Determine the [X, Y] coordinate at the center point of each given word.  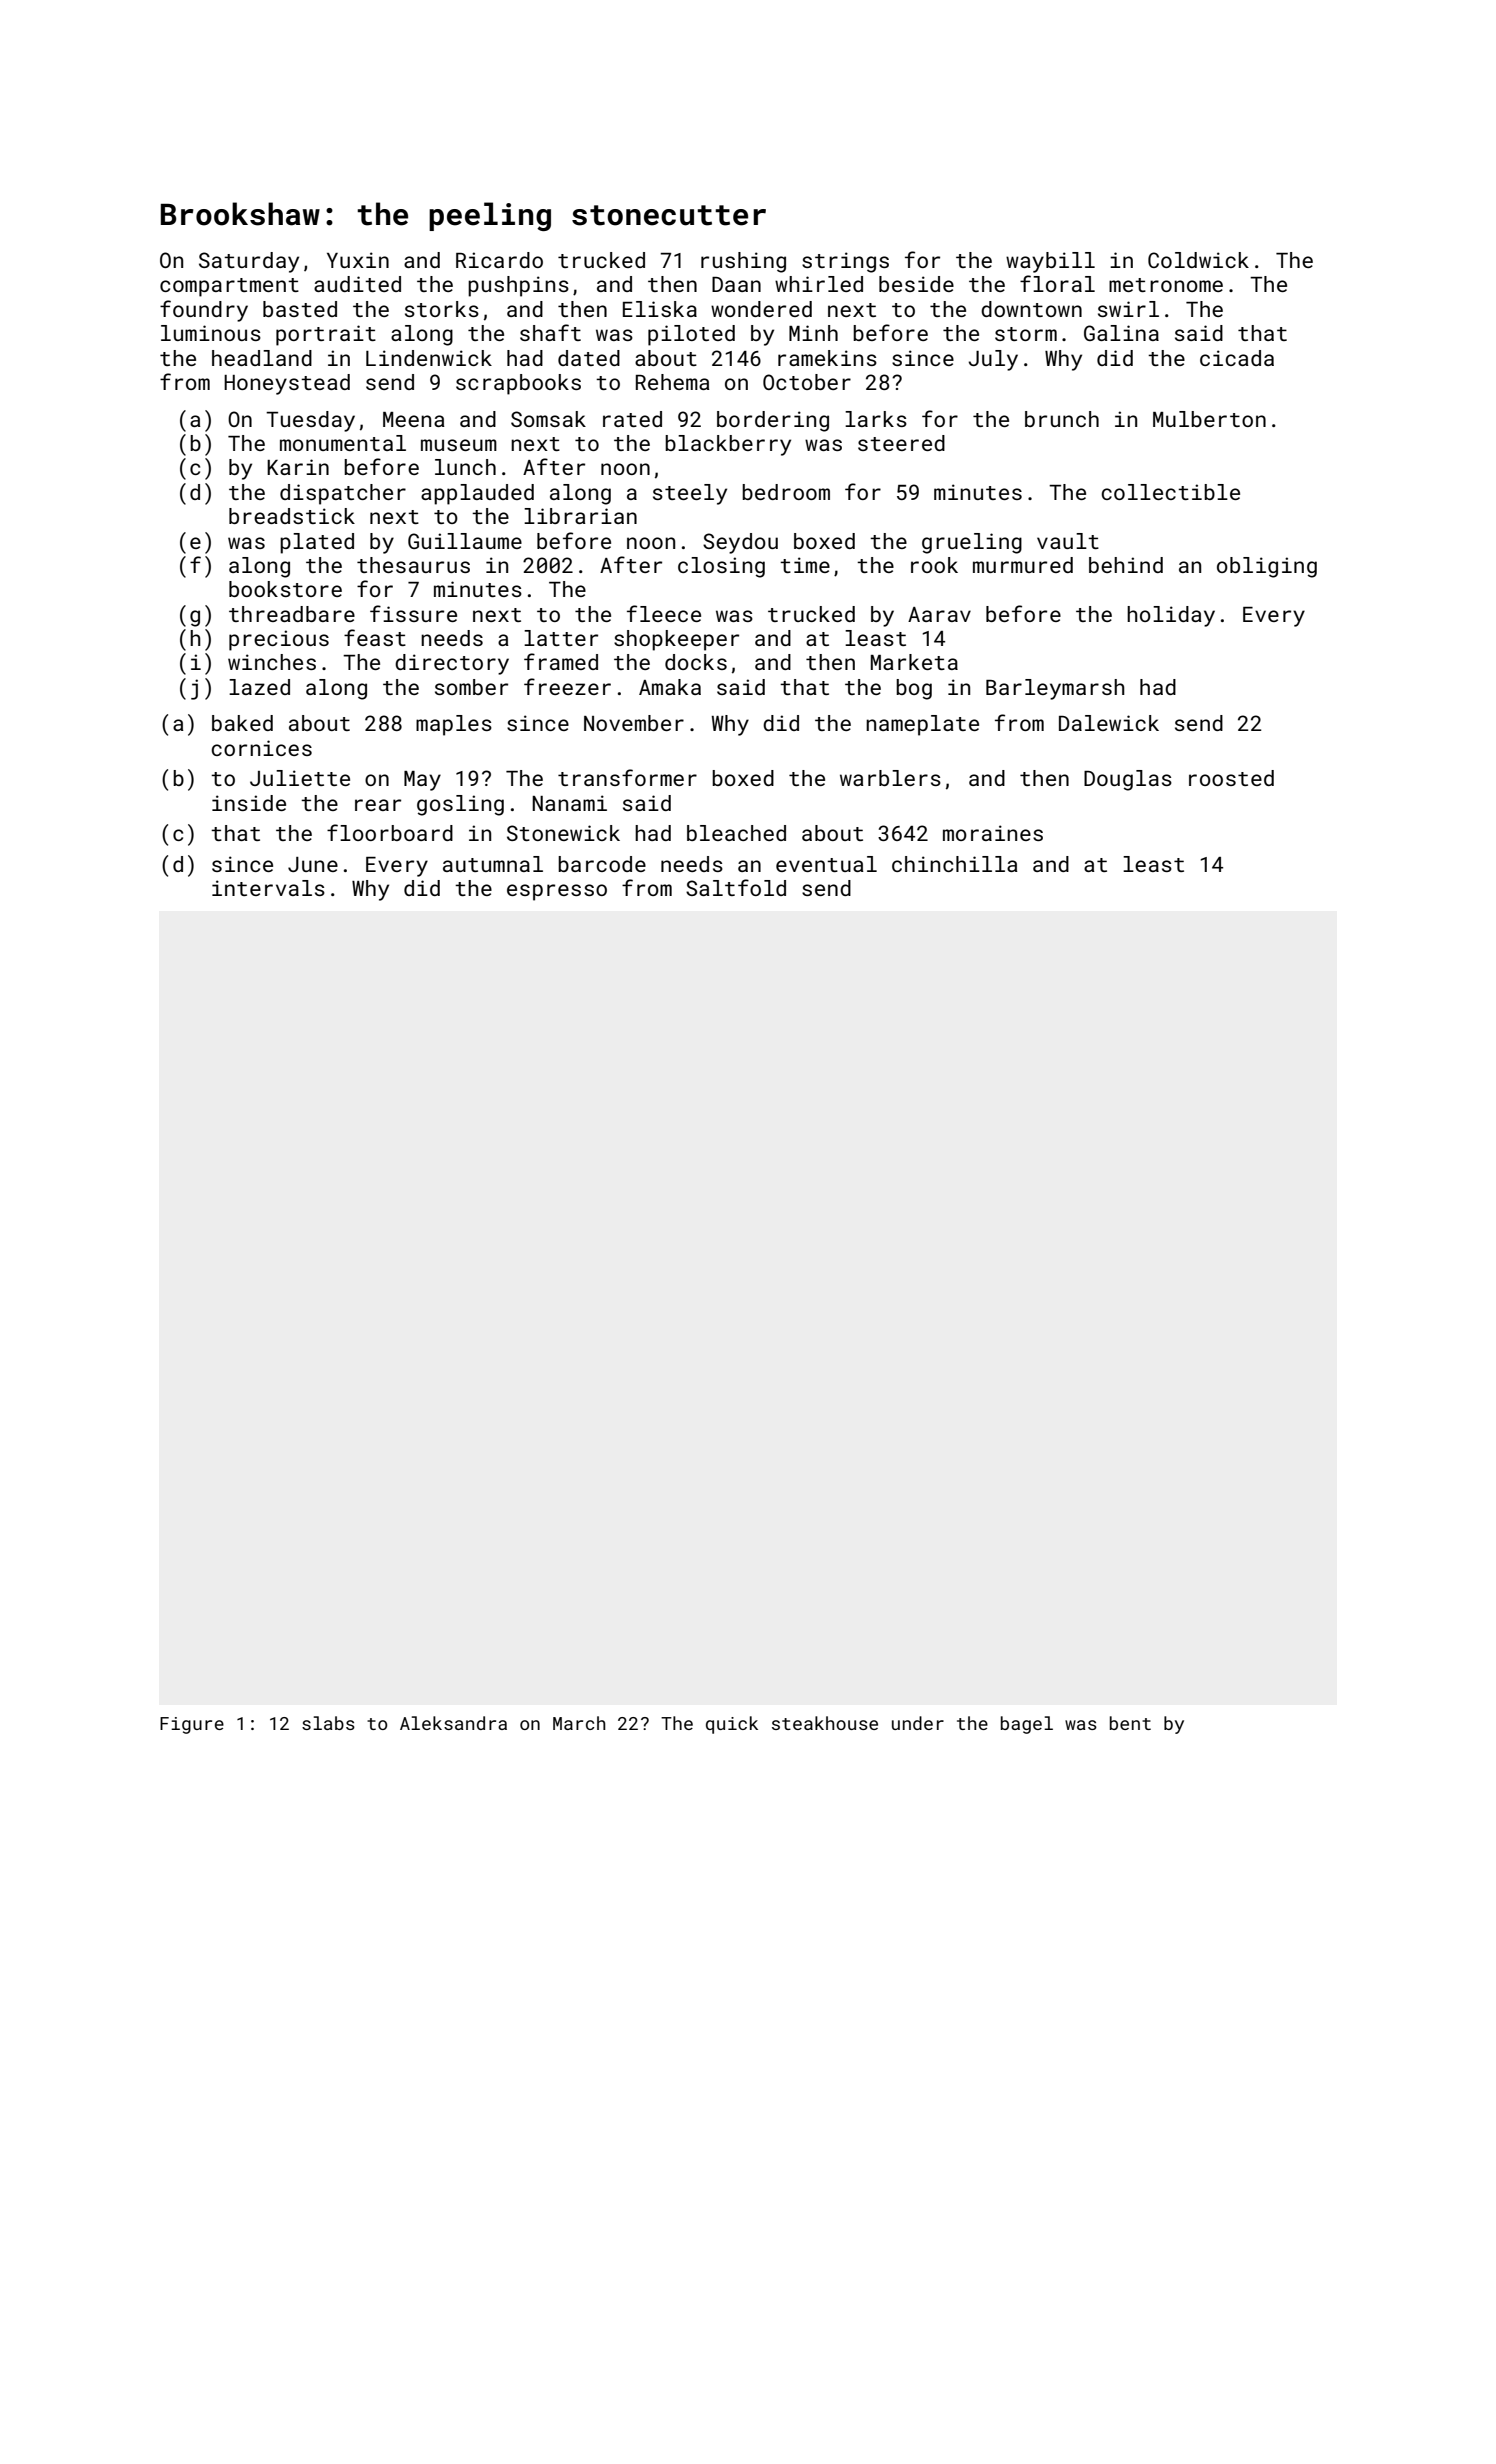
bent [1130, 1723]
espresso [557, 892]
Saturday [249, 262]
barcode [602, 864]
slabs [328, 1723]
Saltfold [736, 887]
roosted [1231, 778]
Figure [192, 1725]
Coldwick [1198, 260]
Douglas [1128, 780]
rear [378, 805]
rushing [743, 262]
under [918, 1723]
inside [249, 803]
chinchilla [955, 864]
